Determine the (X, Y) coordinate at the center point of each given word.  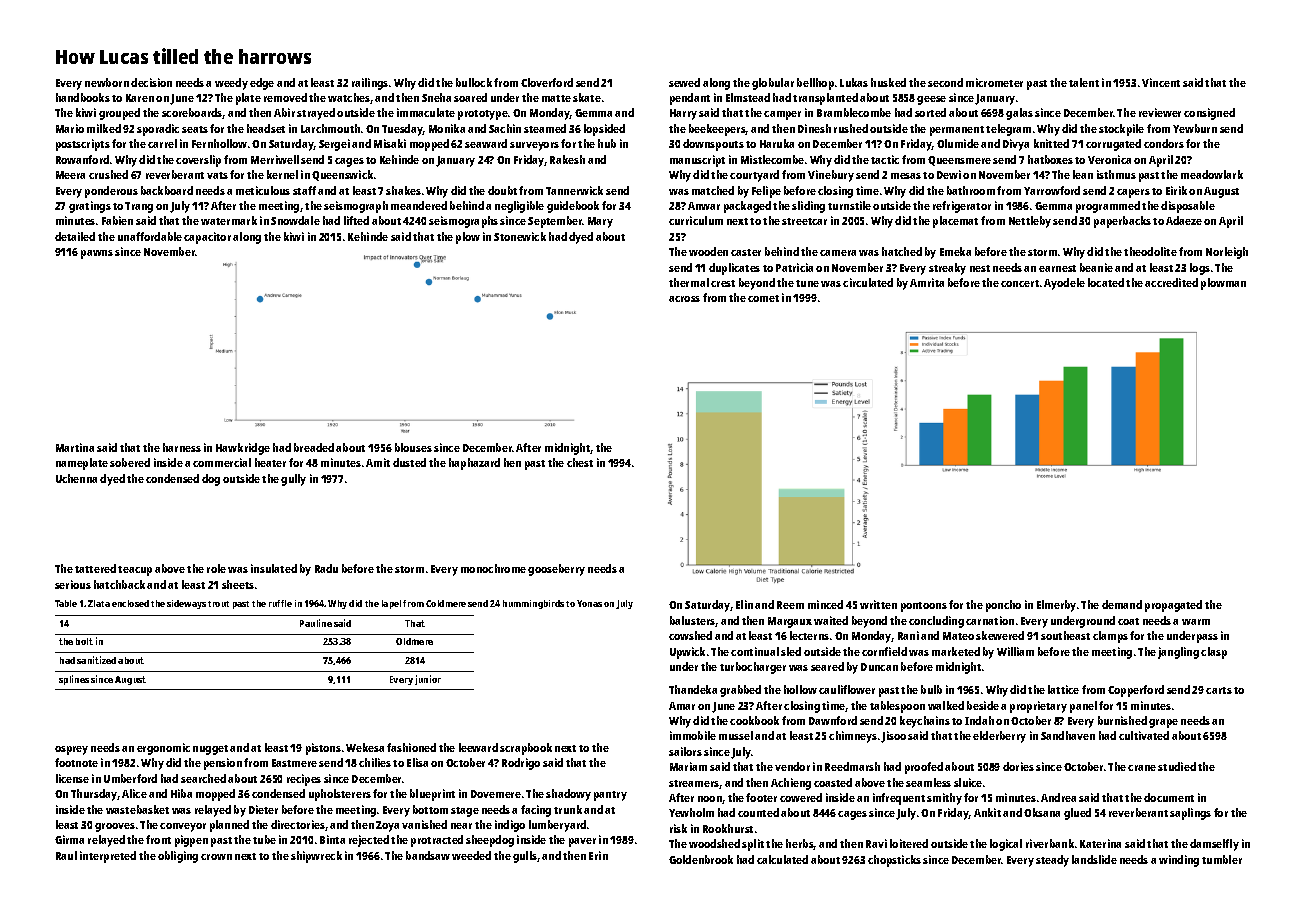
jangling (1178, 653)
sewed (684, 82)
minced (825, 604)
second (945, 82)
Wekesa (365, 747)
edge (262, 84)
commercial (222, 462)
